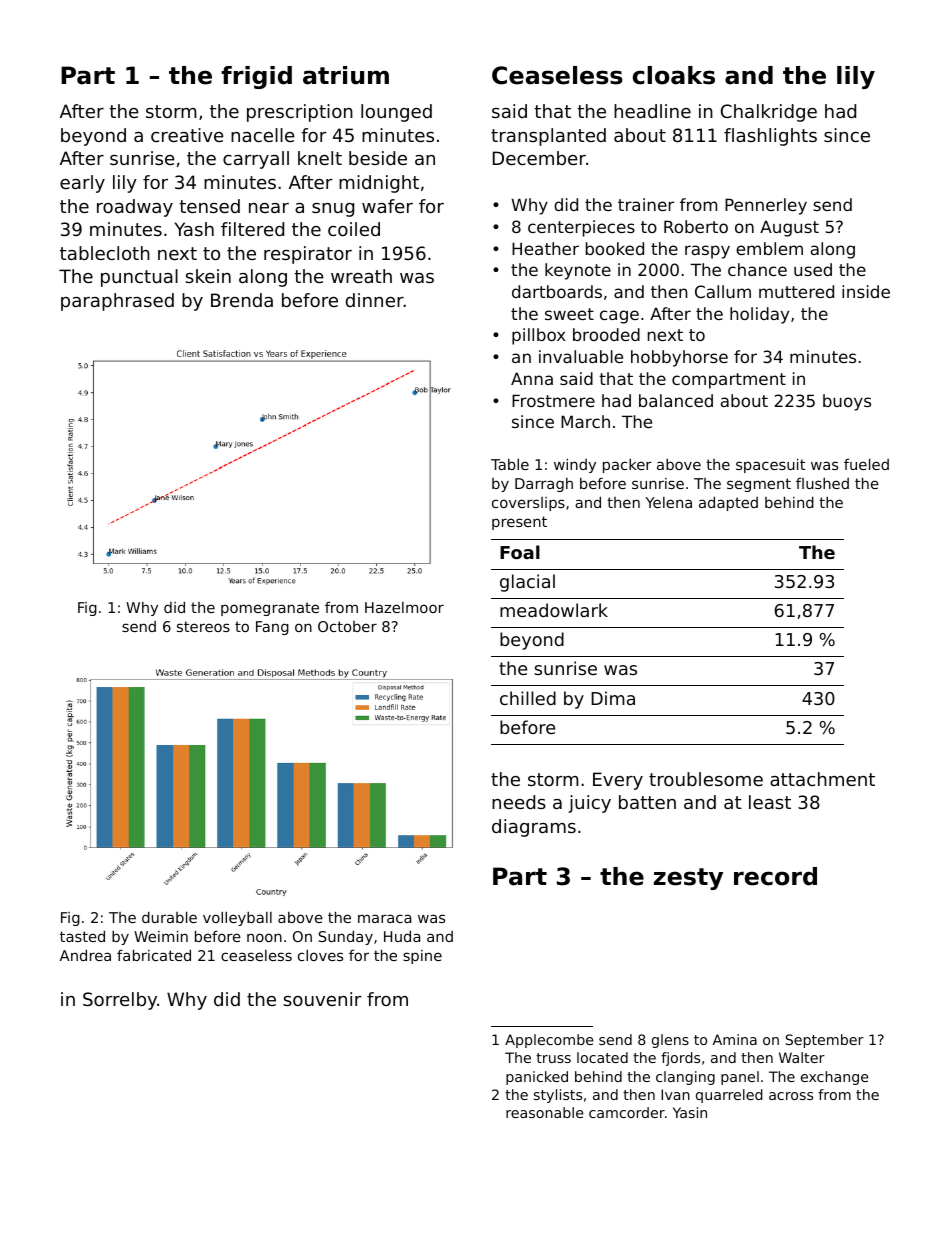 Image resolution: width=952 pixels, height=1233 pixels. What do you see at coordinates (320, 955) in the page?
I see `cloves` at bounding box center [320, 955].
